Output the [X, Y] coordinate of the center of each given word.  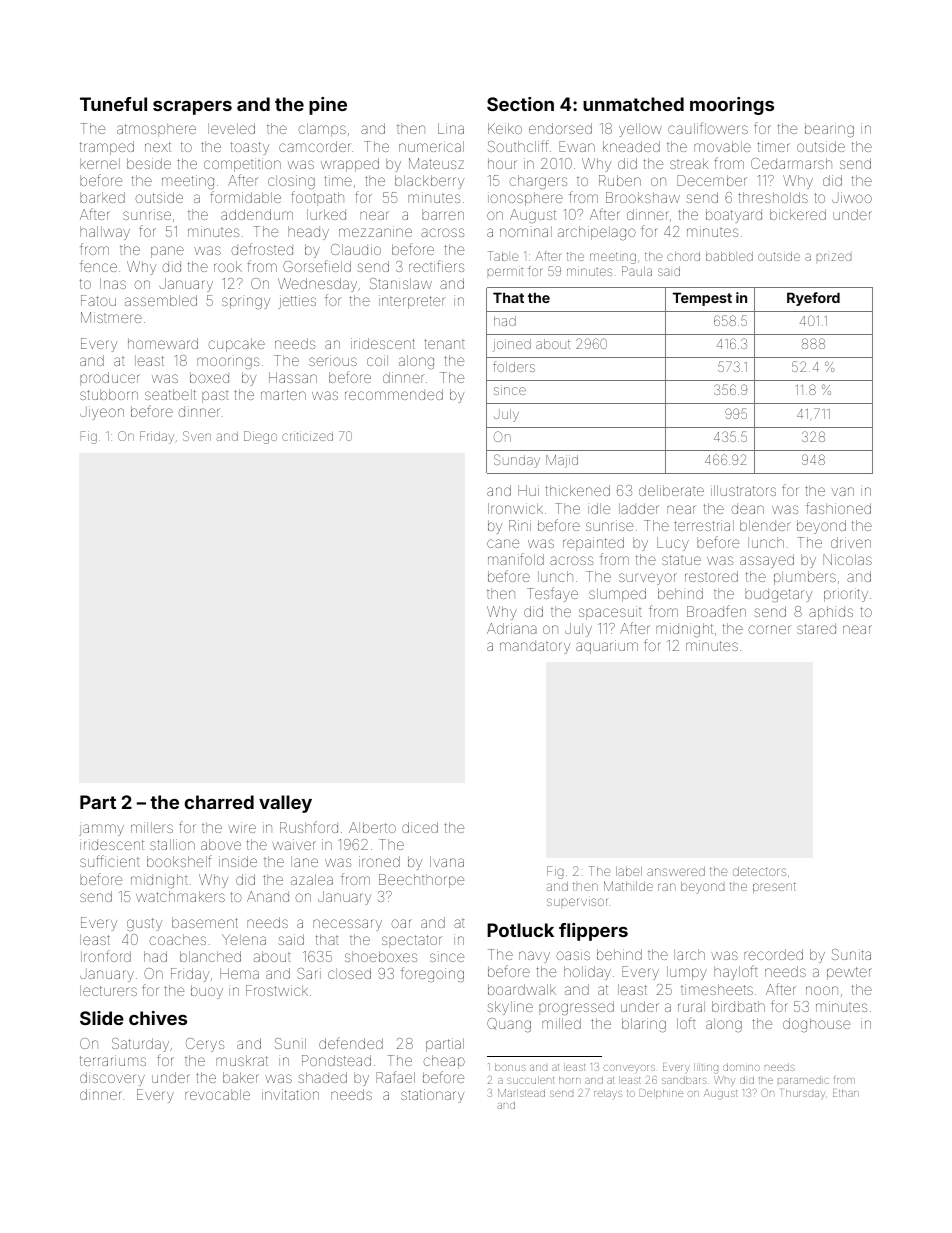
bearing [829, 130]
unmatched [633, 104]
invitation [290, 1094]
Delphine [661, 1094]
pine [328, 106]
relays [608, 1093]
